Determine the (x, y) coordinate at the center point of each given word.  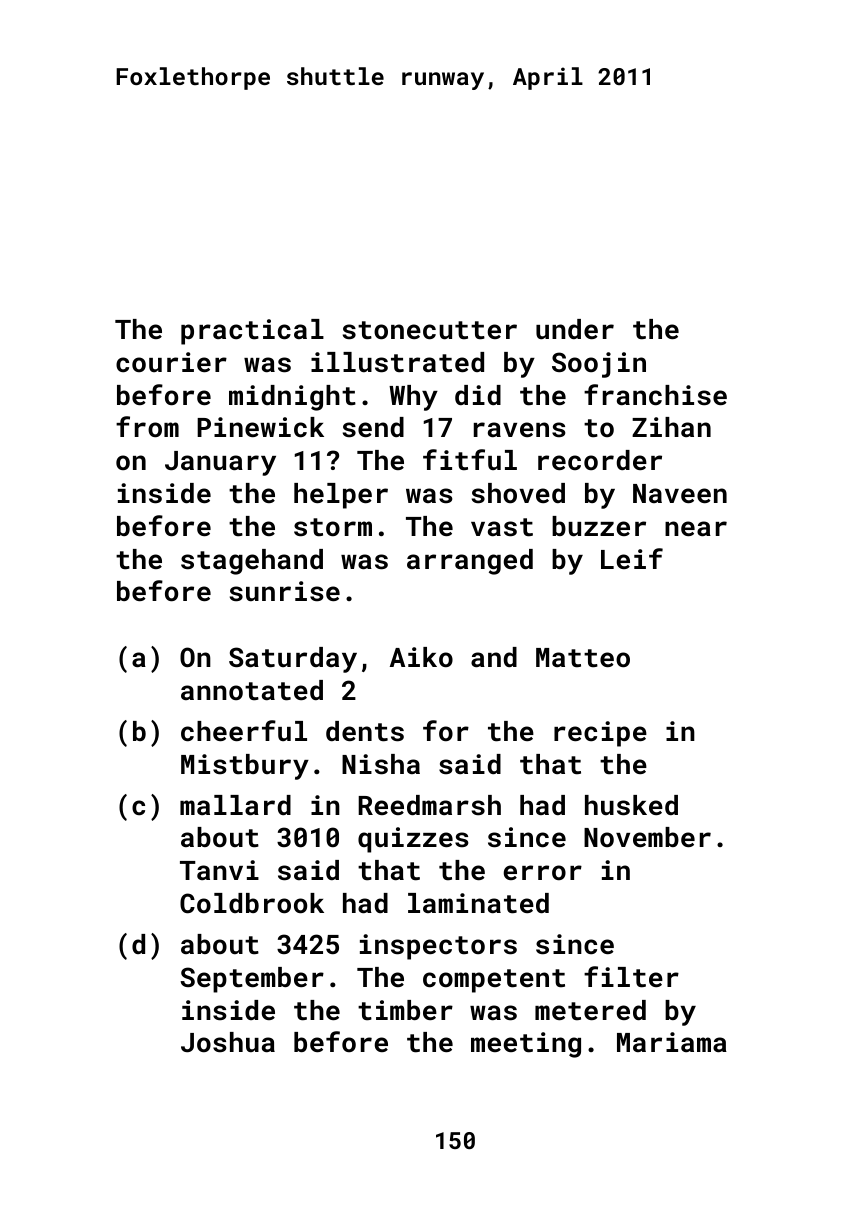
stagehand (252, 562)
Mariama (672, 1042)
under (575, 329)
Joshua (228, 1042)
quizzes (413, 840)
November (647, 837)
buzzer (599, 526)
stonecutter (430, 330)
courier (171, 362)
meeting (526, 1045)
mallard (235, 805)
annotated (252, 690)
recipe (600, 734)
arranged (470, 562)
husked (631, 805)
